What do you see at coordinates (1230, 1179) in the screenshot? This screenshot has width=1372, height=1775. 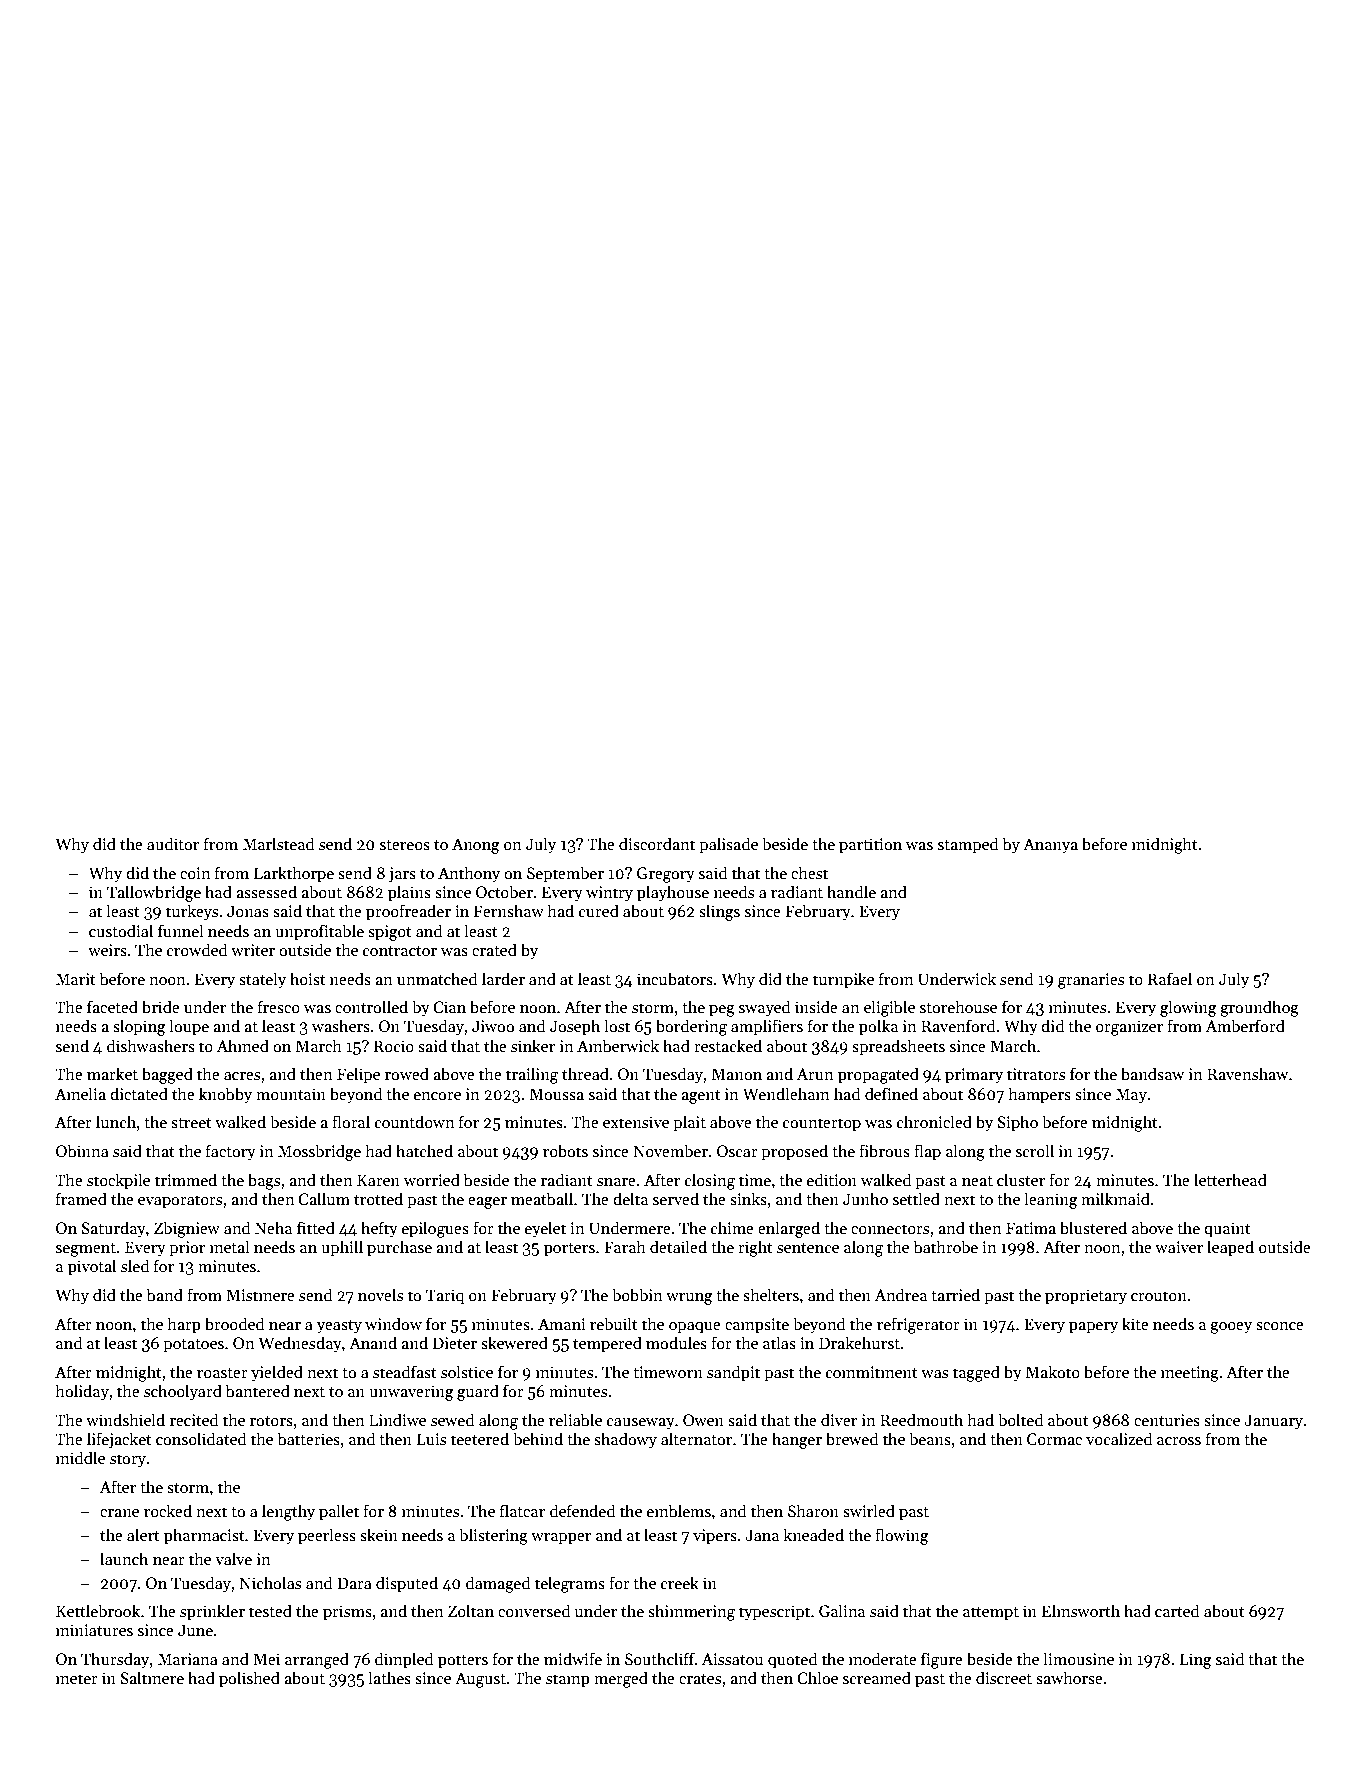 I see `letterhead` at bounding box center [1230, 1179].
